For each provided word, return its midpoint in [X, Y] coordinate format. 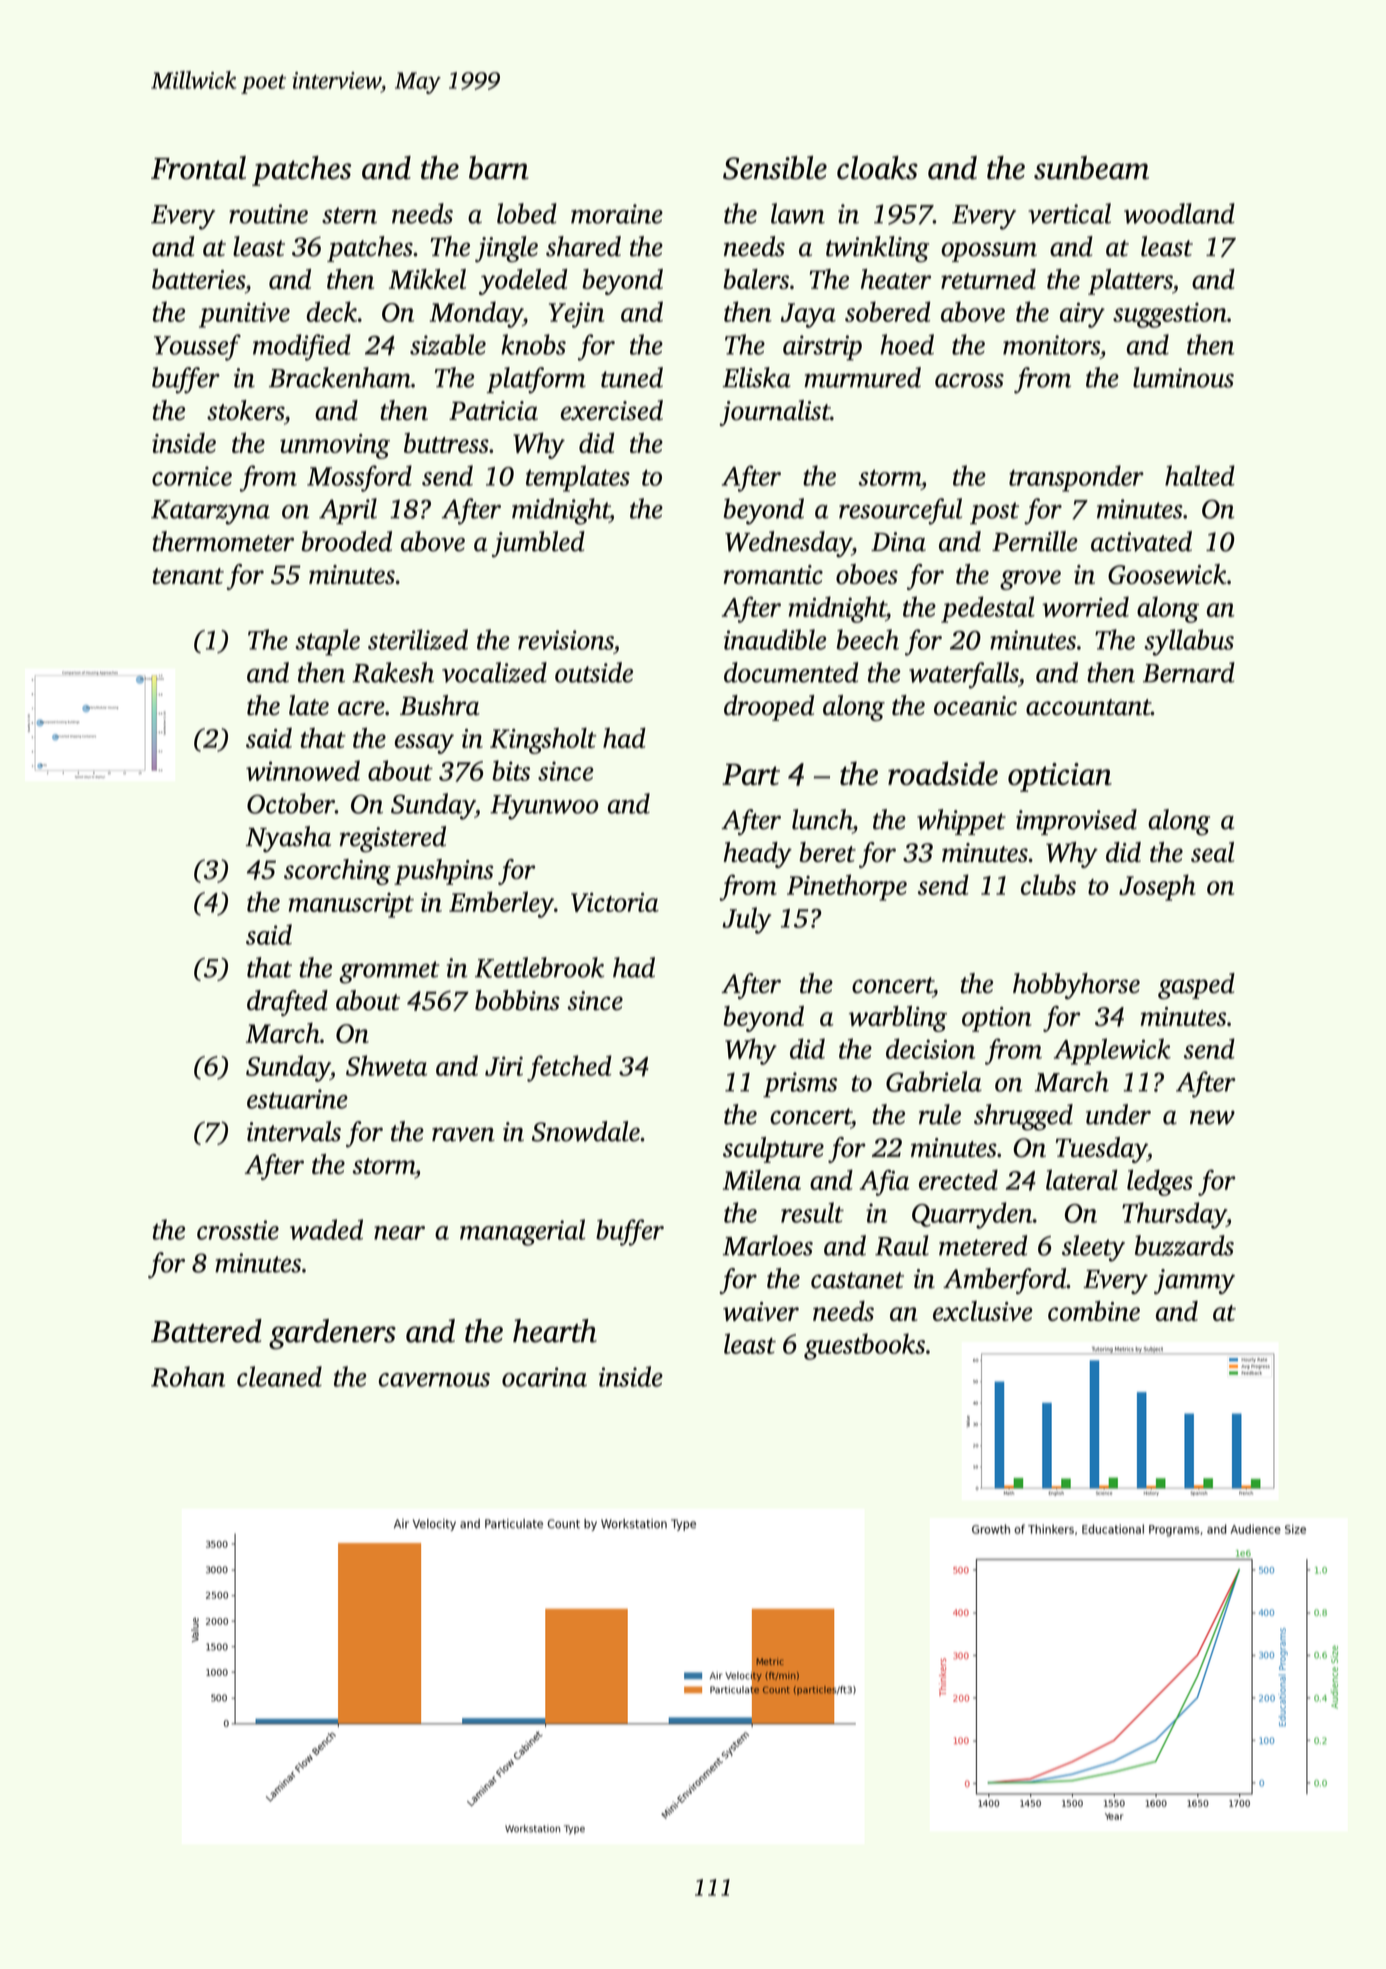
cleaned [279, 1376]
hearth [555, 1331]
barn [499, 168]
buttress [446, 443]
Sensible [775, 168]
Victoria [615, 902]
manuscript [351, 905]
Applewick [1112, 1051]
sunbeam [1091, 168]
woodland [1179, 213]
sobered [888, 311]
